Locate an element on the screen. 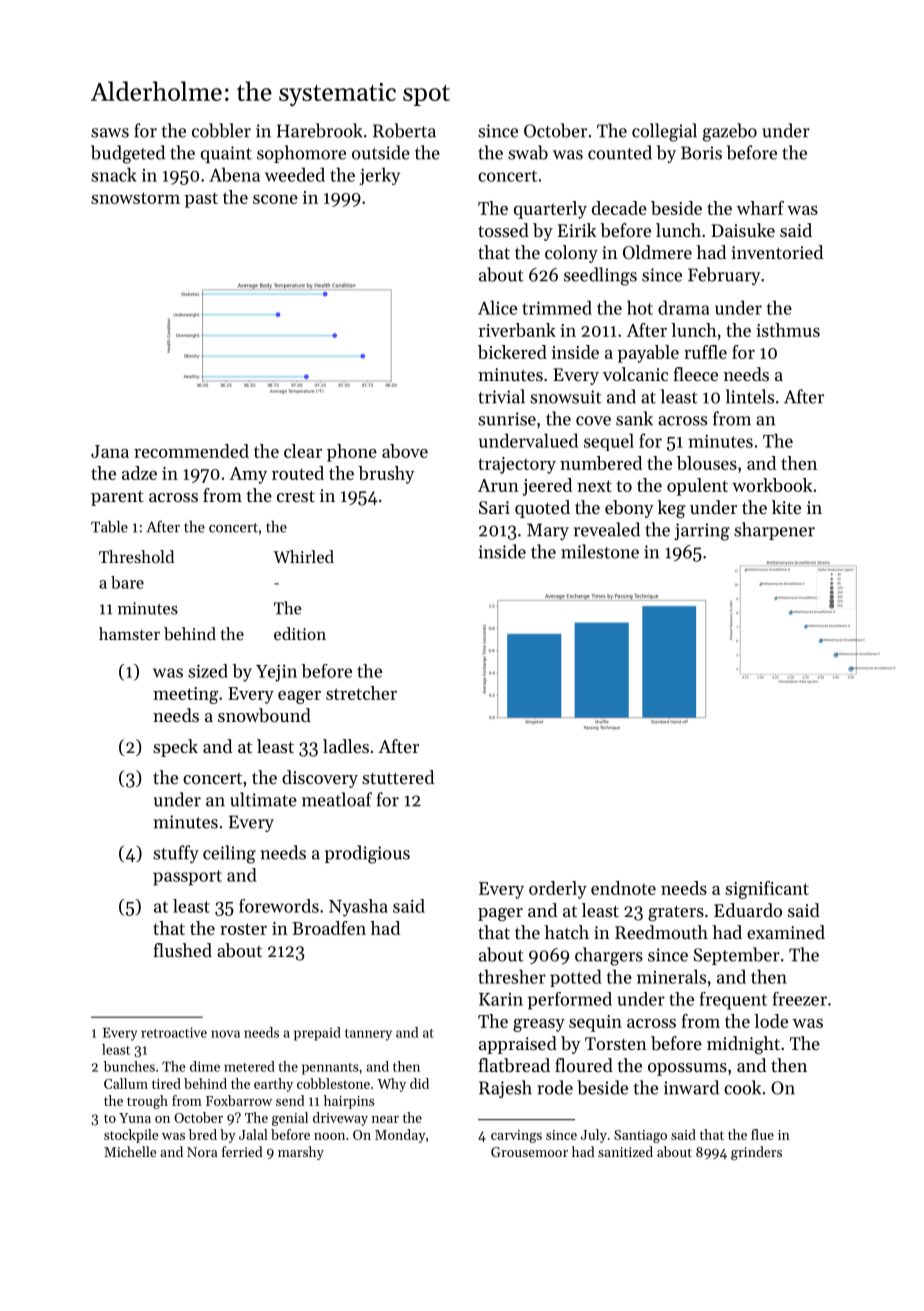  appraised is located at coordinates (518, 1045).
